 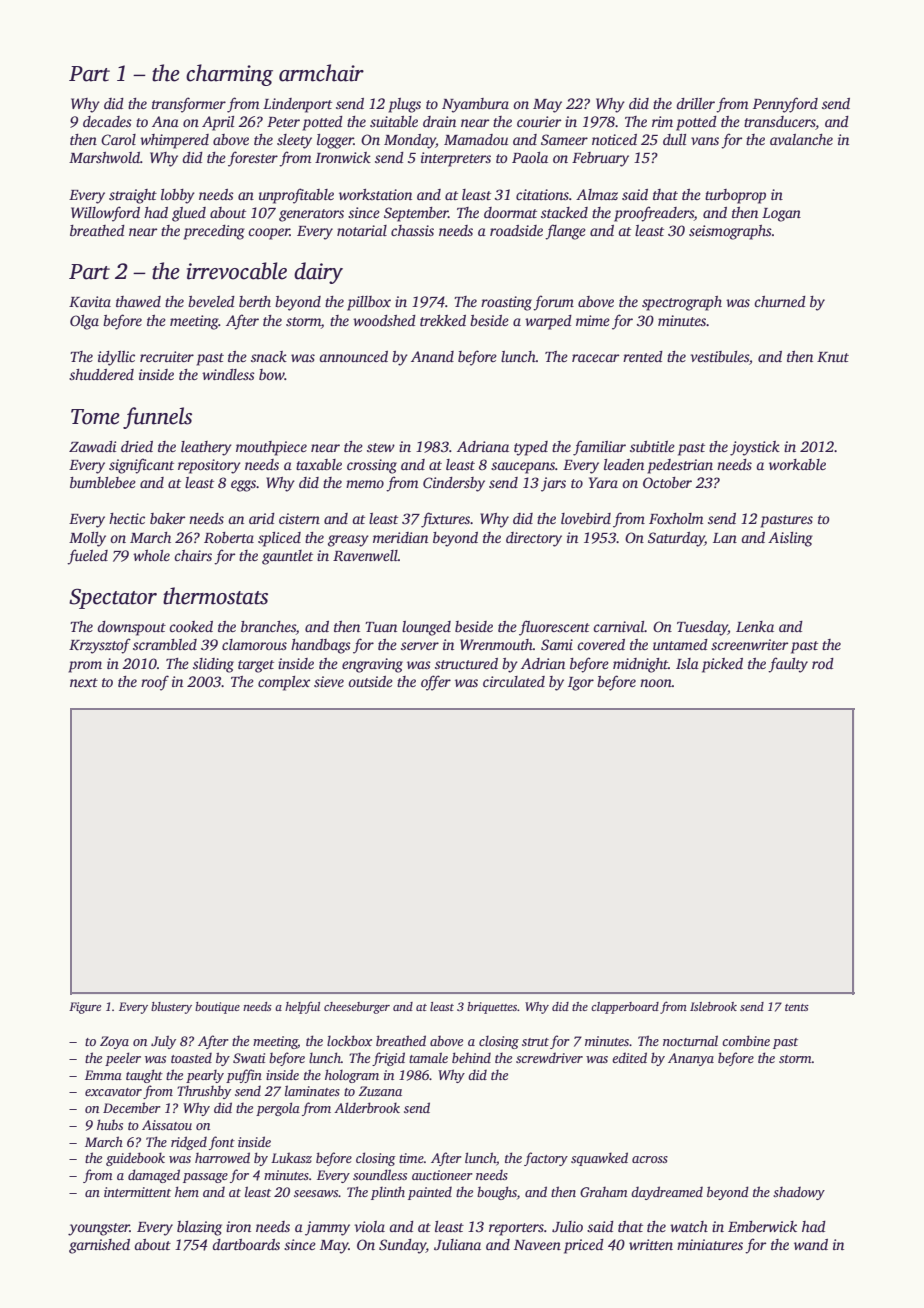 I want to click on Figure, so click(x=85, y=1008).
